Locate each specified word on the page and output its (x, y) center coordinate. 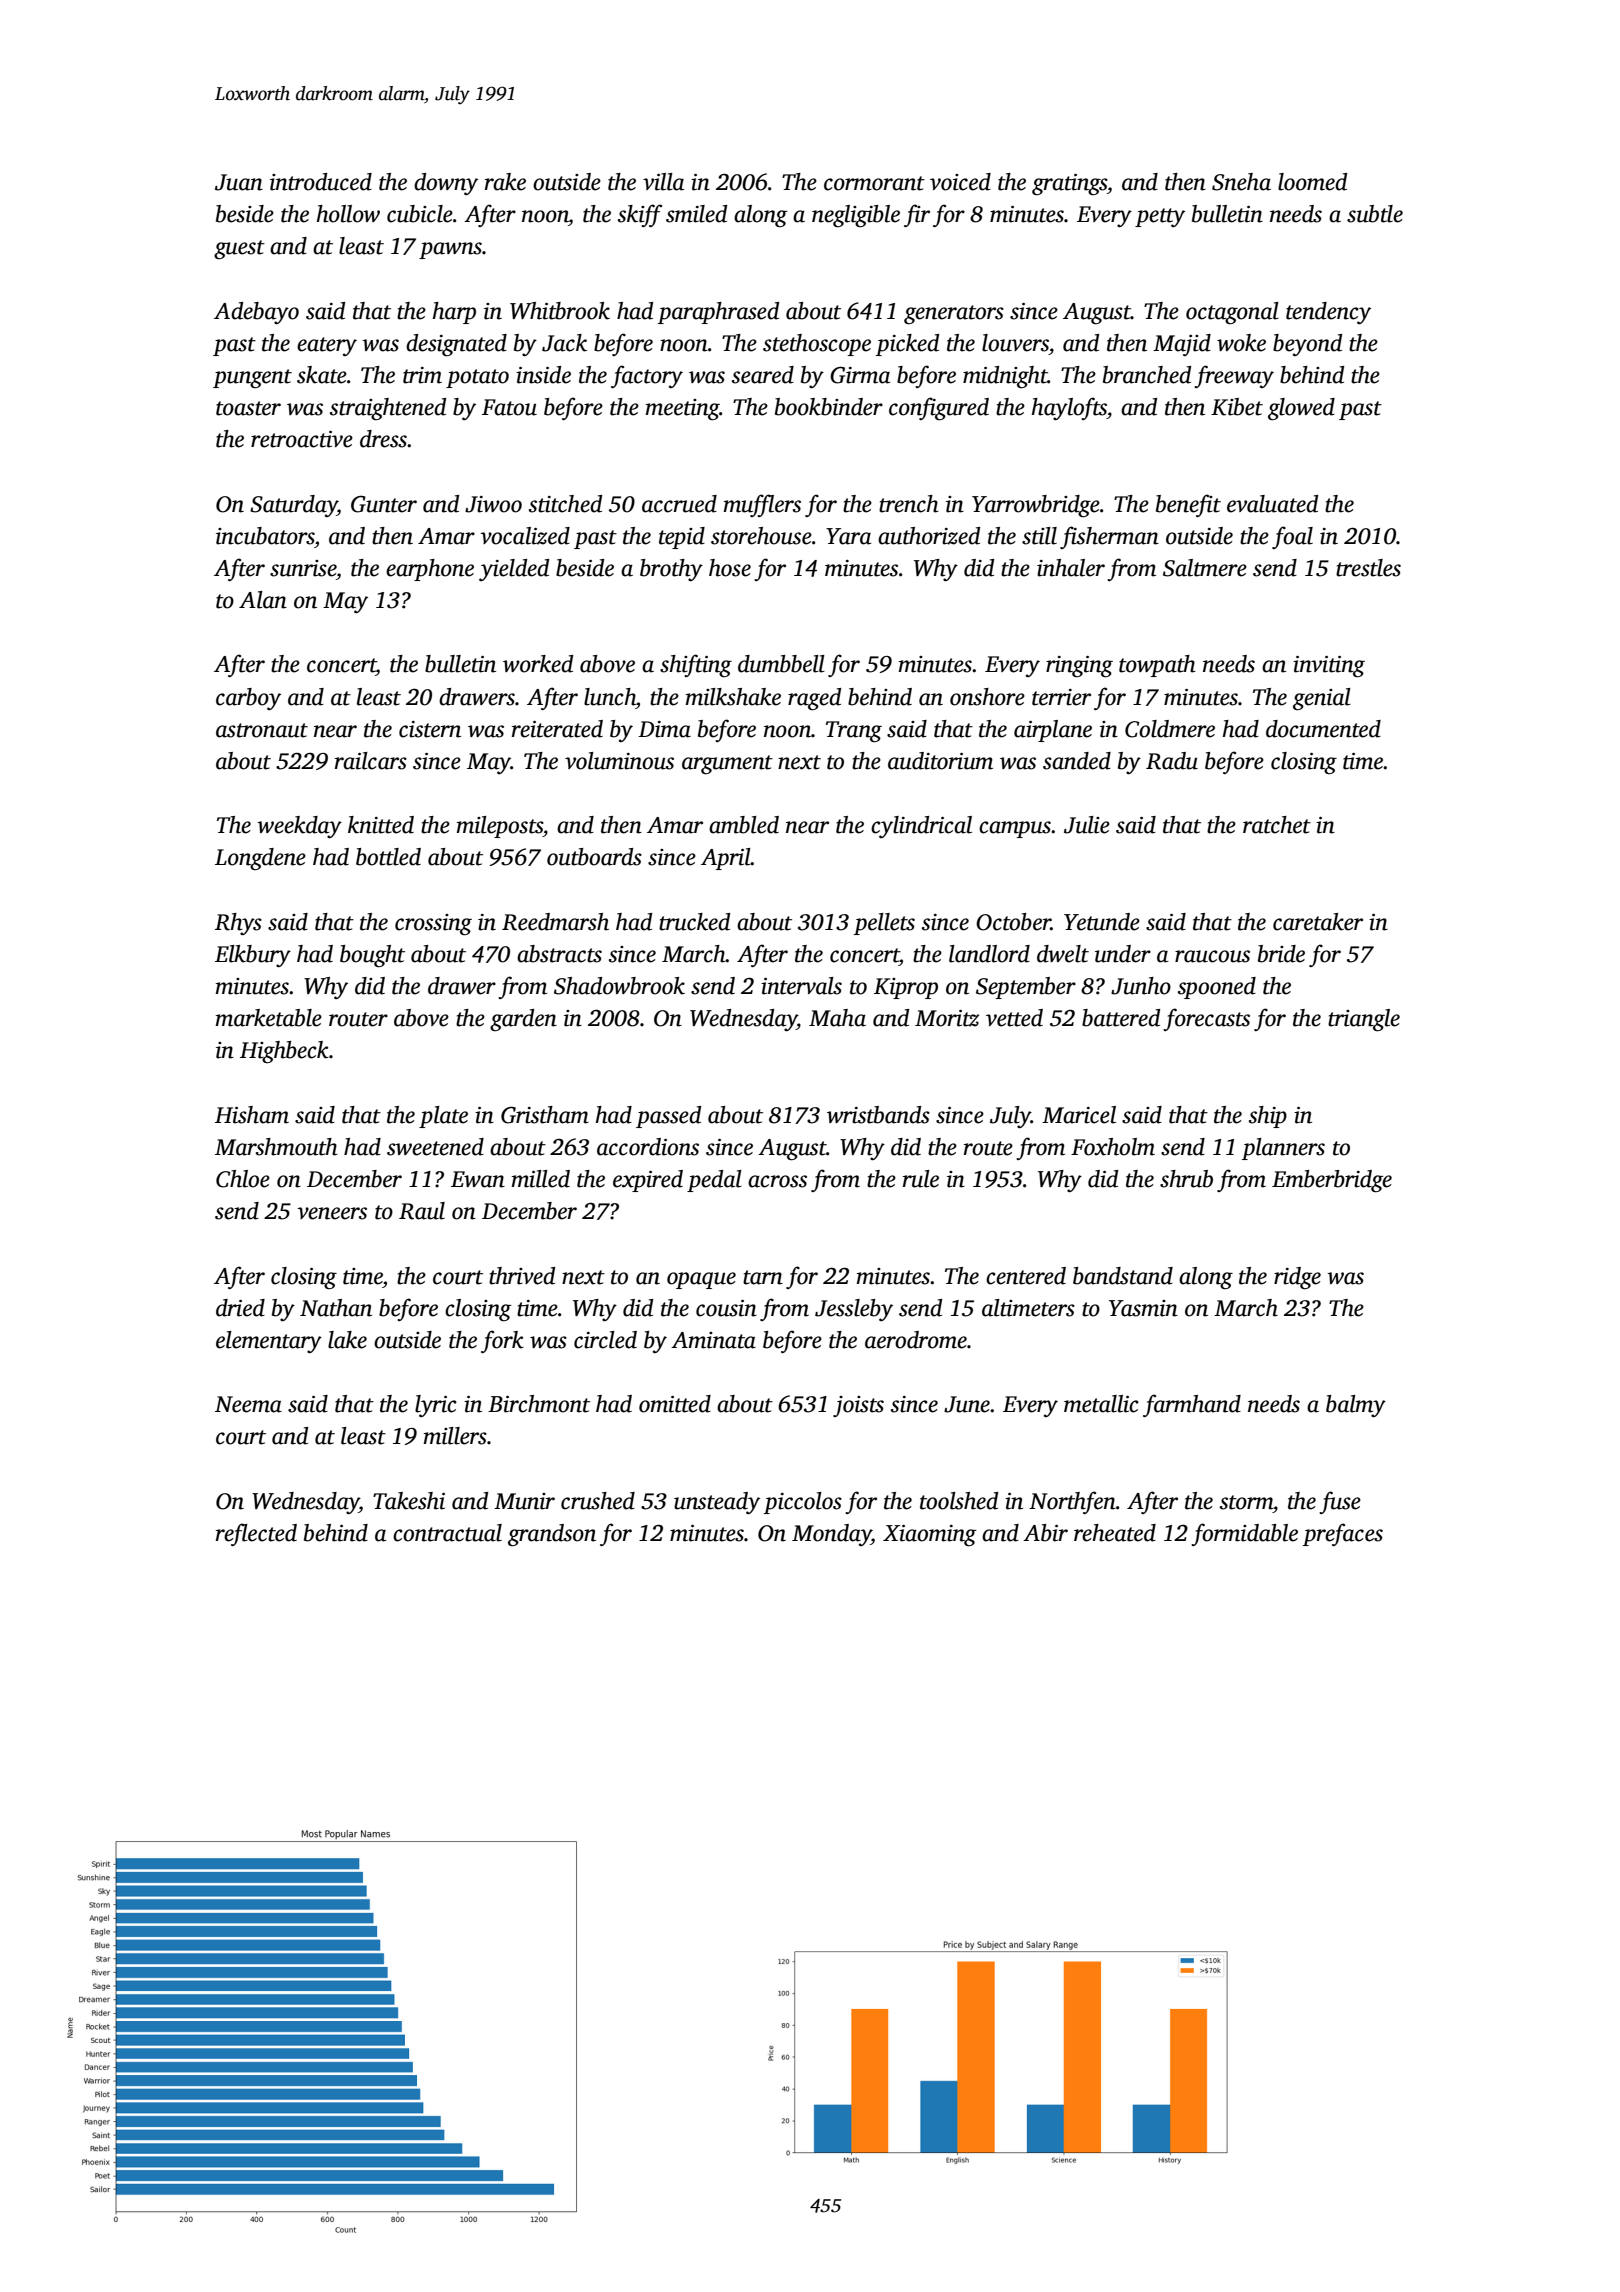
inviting (1329, 667)
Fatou (509, 407)
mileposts (500, 827)
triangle (1364, 1020)
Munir (524, 1501)
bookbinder (829, 407)
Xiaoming (930, 1536)
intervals (801, 986)
